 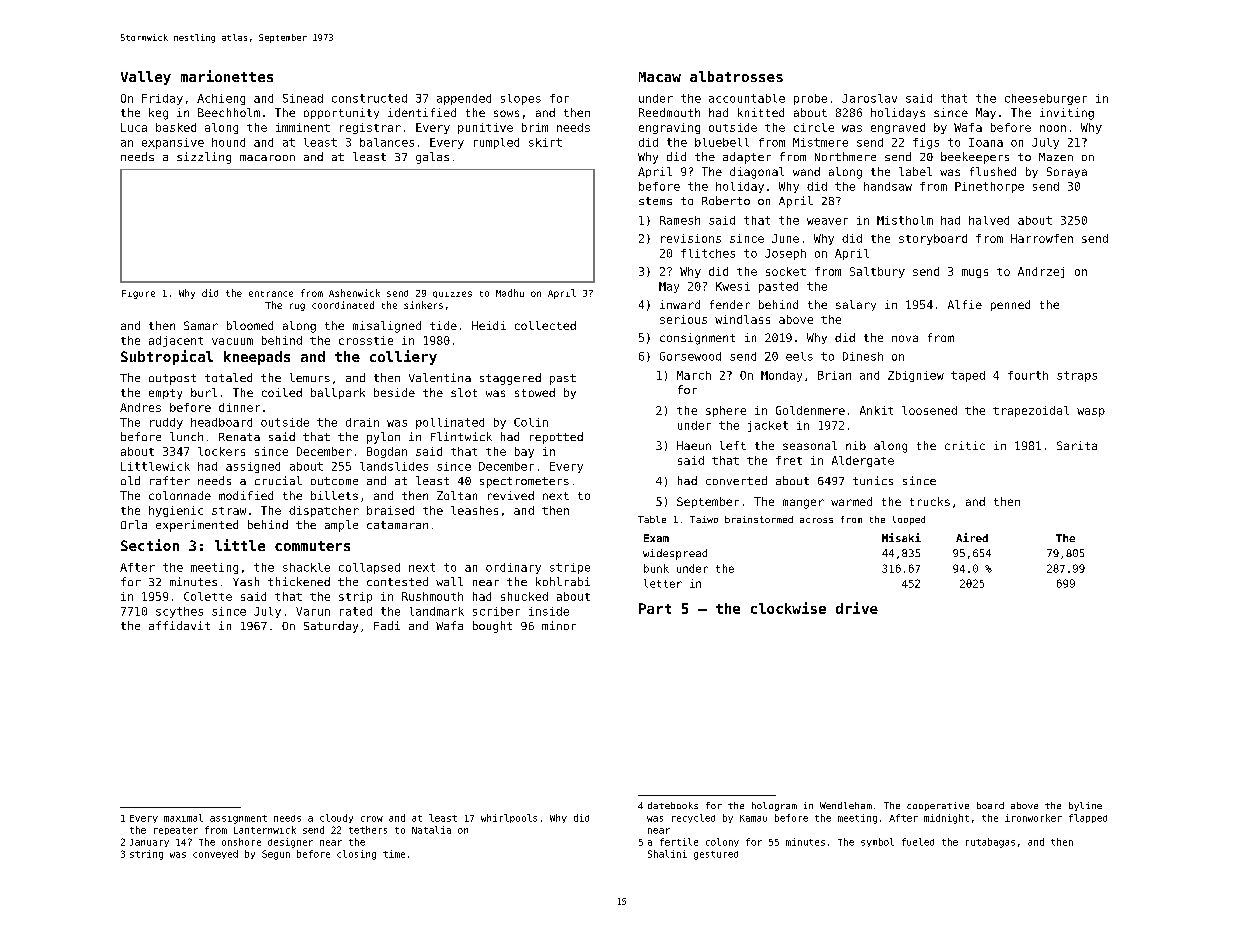 What do you see at coordinates (827, 221) in the document?
I see `weaver` at bounding box center [827, 221].
